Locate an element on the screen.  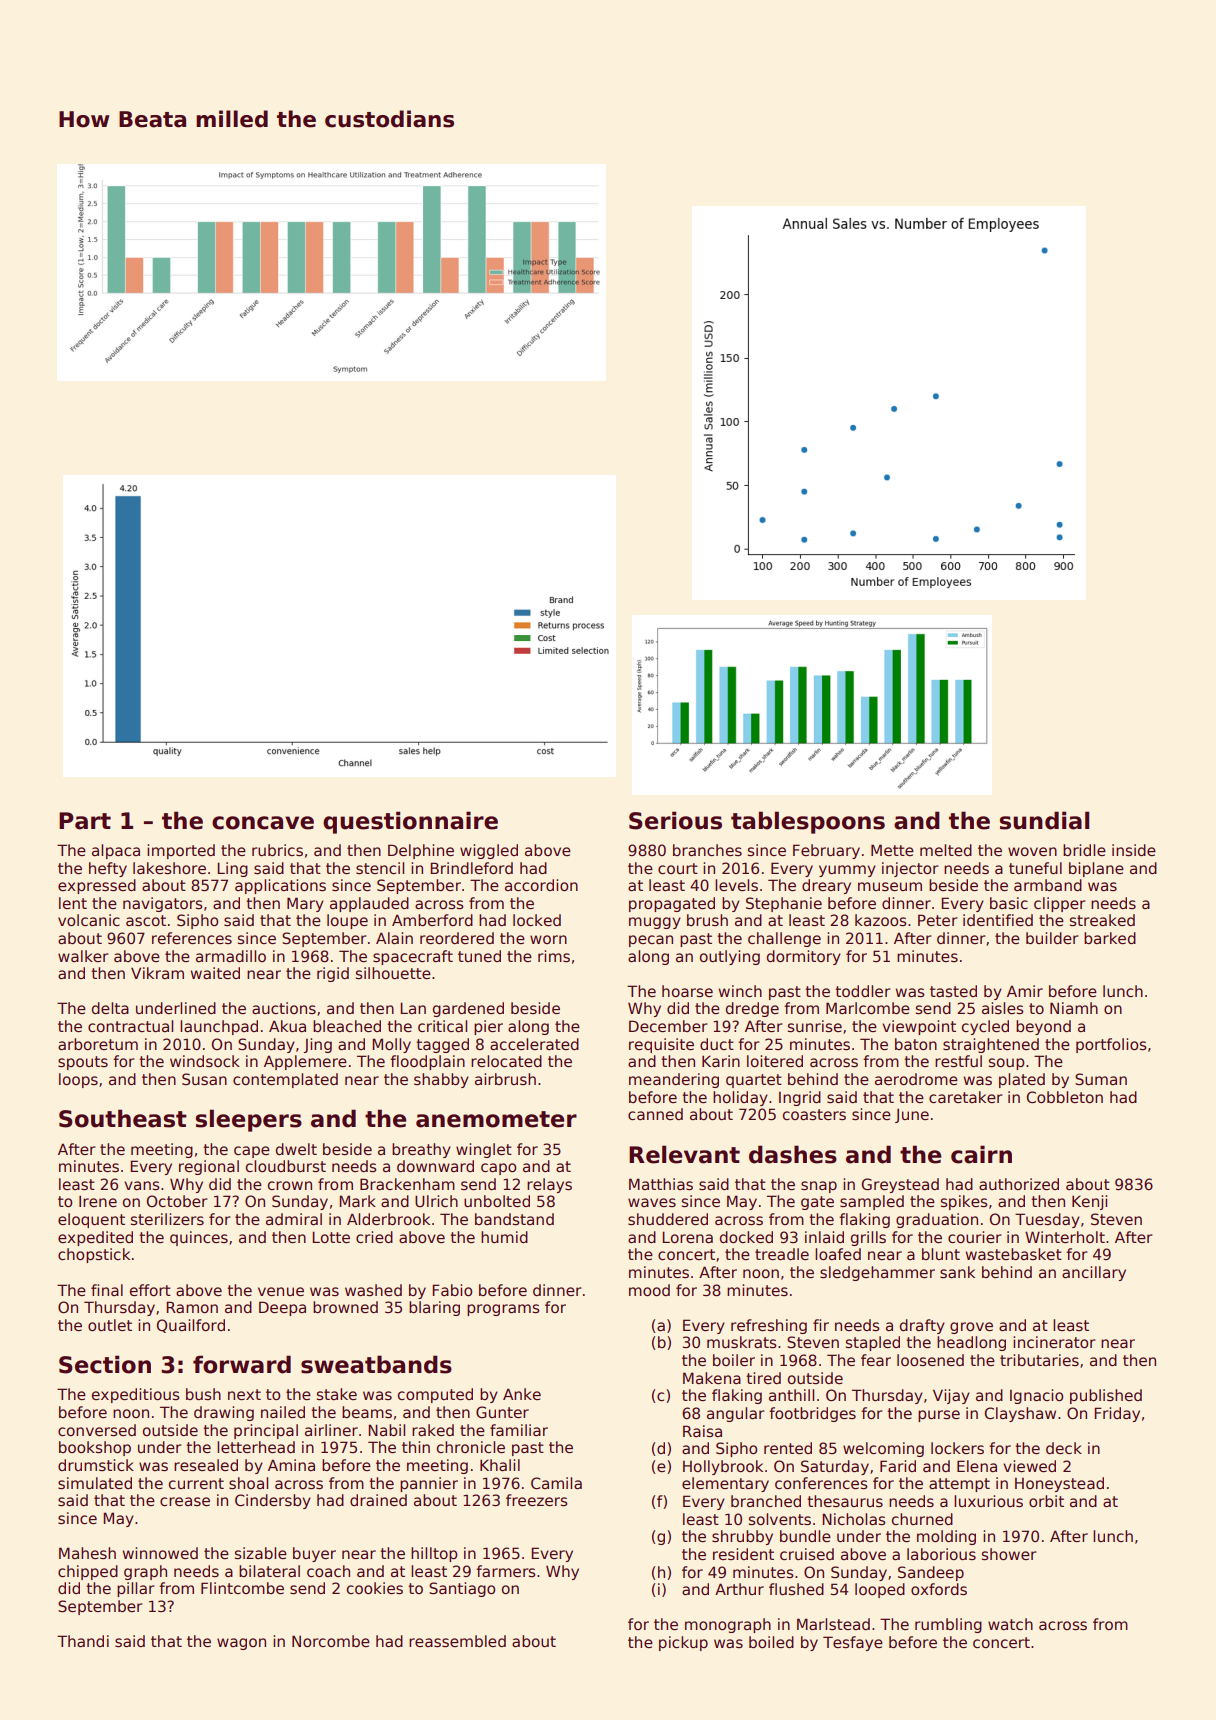
Serious is located at coordinates (675, 820).
